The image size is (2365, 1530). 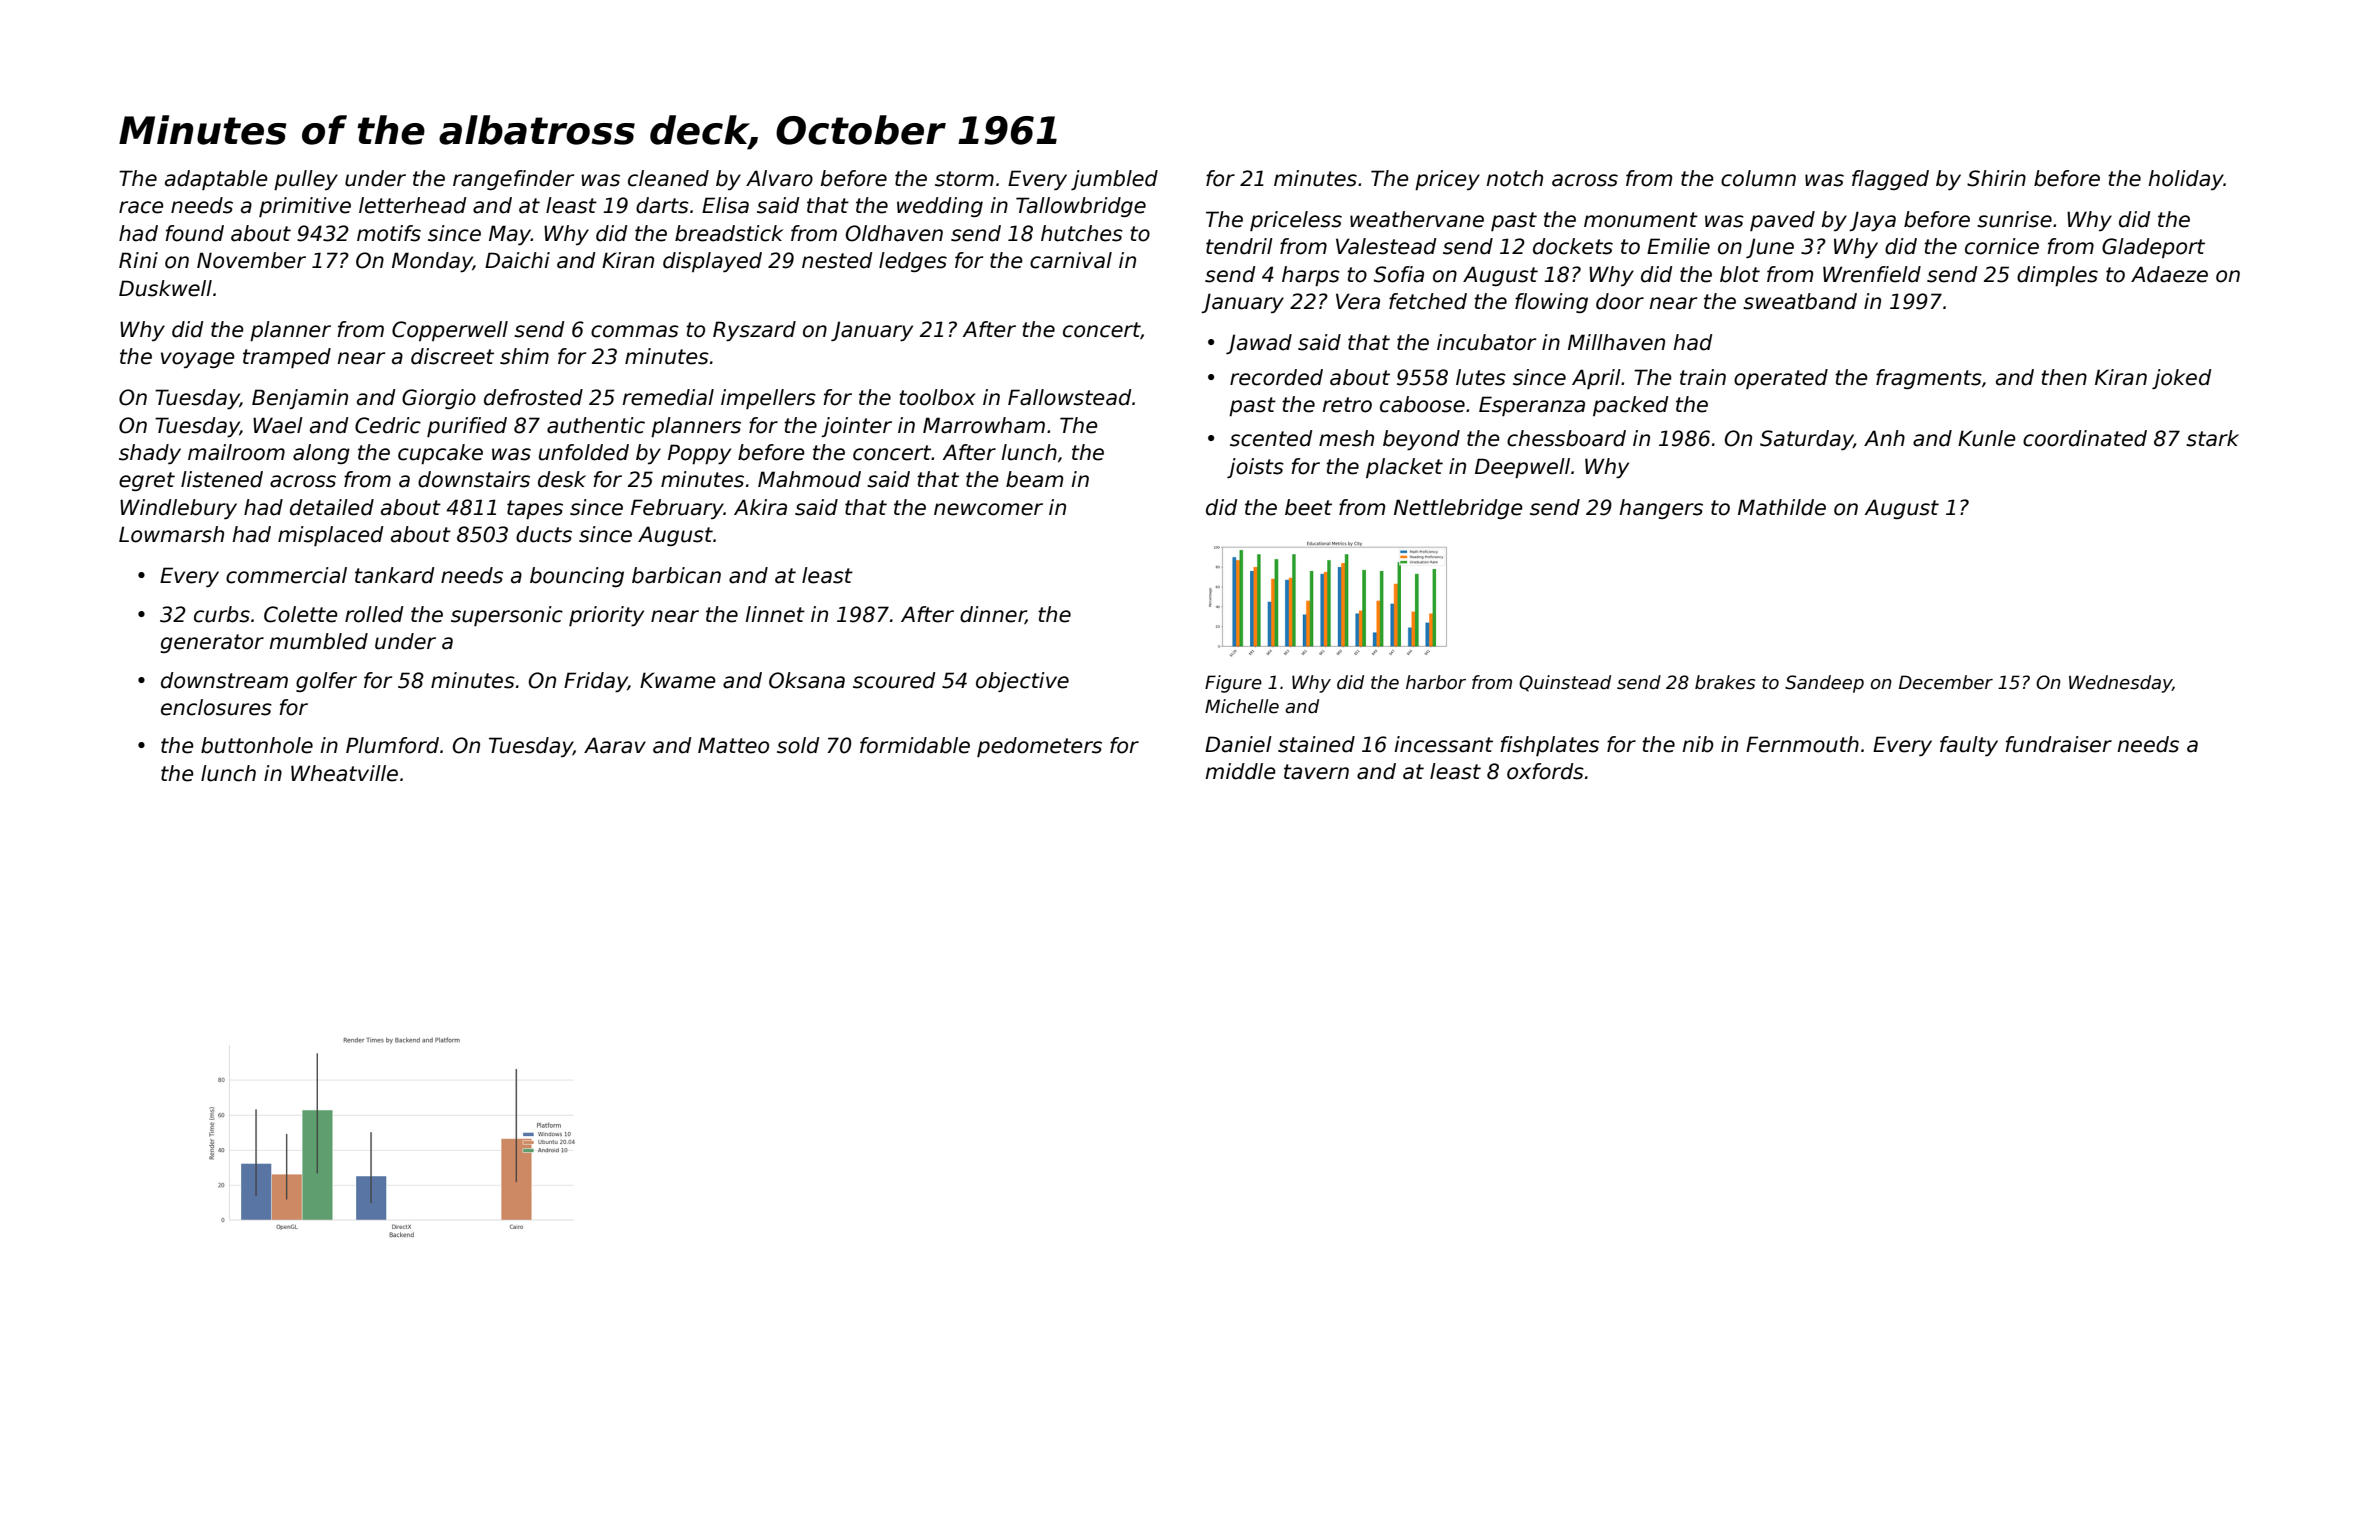 I want to click on pricey, so click(x=1447, y=180).
